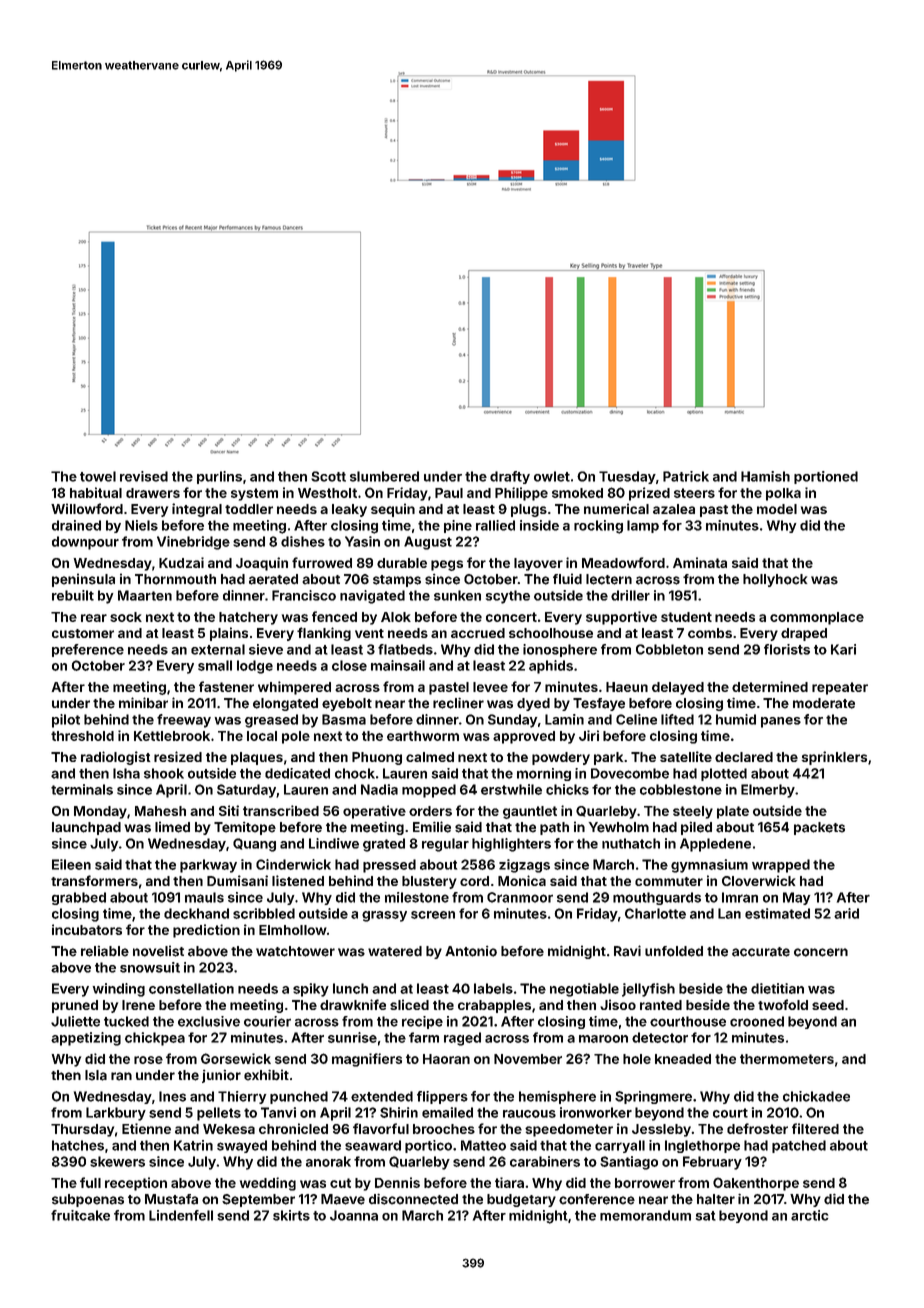 The height and width of the document is (1308, 924). I want to click on hollyhock, so click(775, 580).
